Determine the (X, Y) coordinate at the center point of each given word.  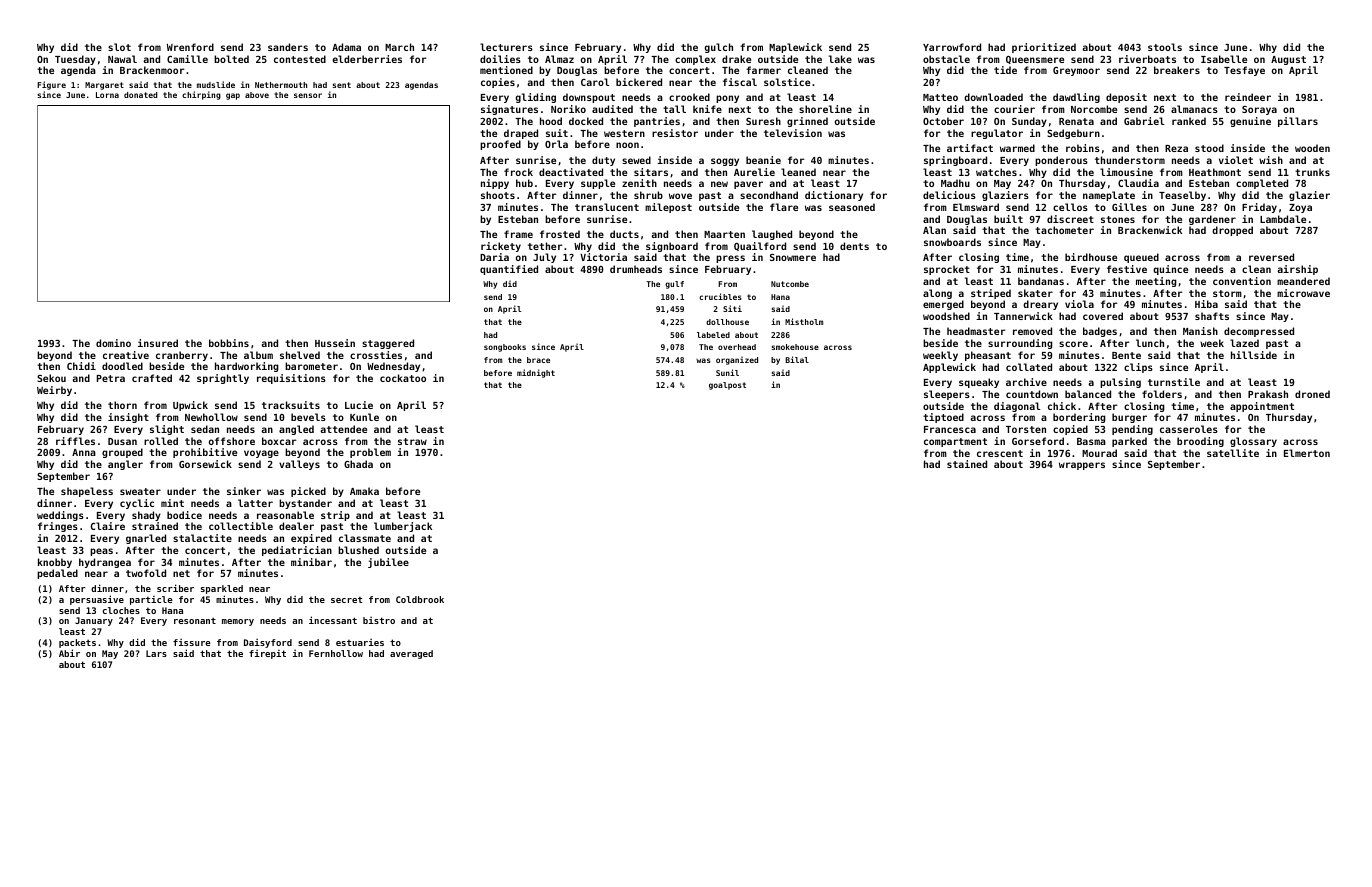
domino (113, 343)
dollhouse (727, 322)
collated (1029, 367)
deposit (1126, 98)
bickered (639, 82)
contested (300, 59)
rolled (161, 441)
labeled (713, 335)
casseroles (1189, 429)
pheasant (988, 356)
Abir (69, 653)
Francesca (950, 429)
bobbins (229, 343)
